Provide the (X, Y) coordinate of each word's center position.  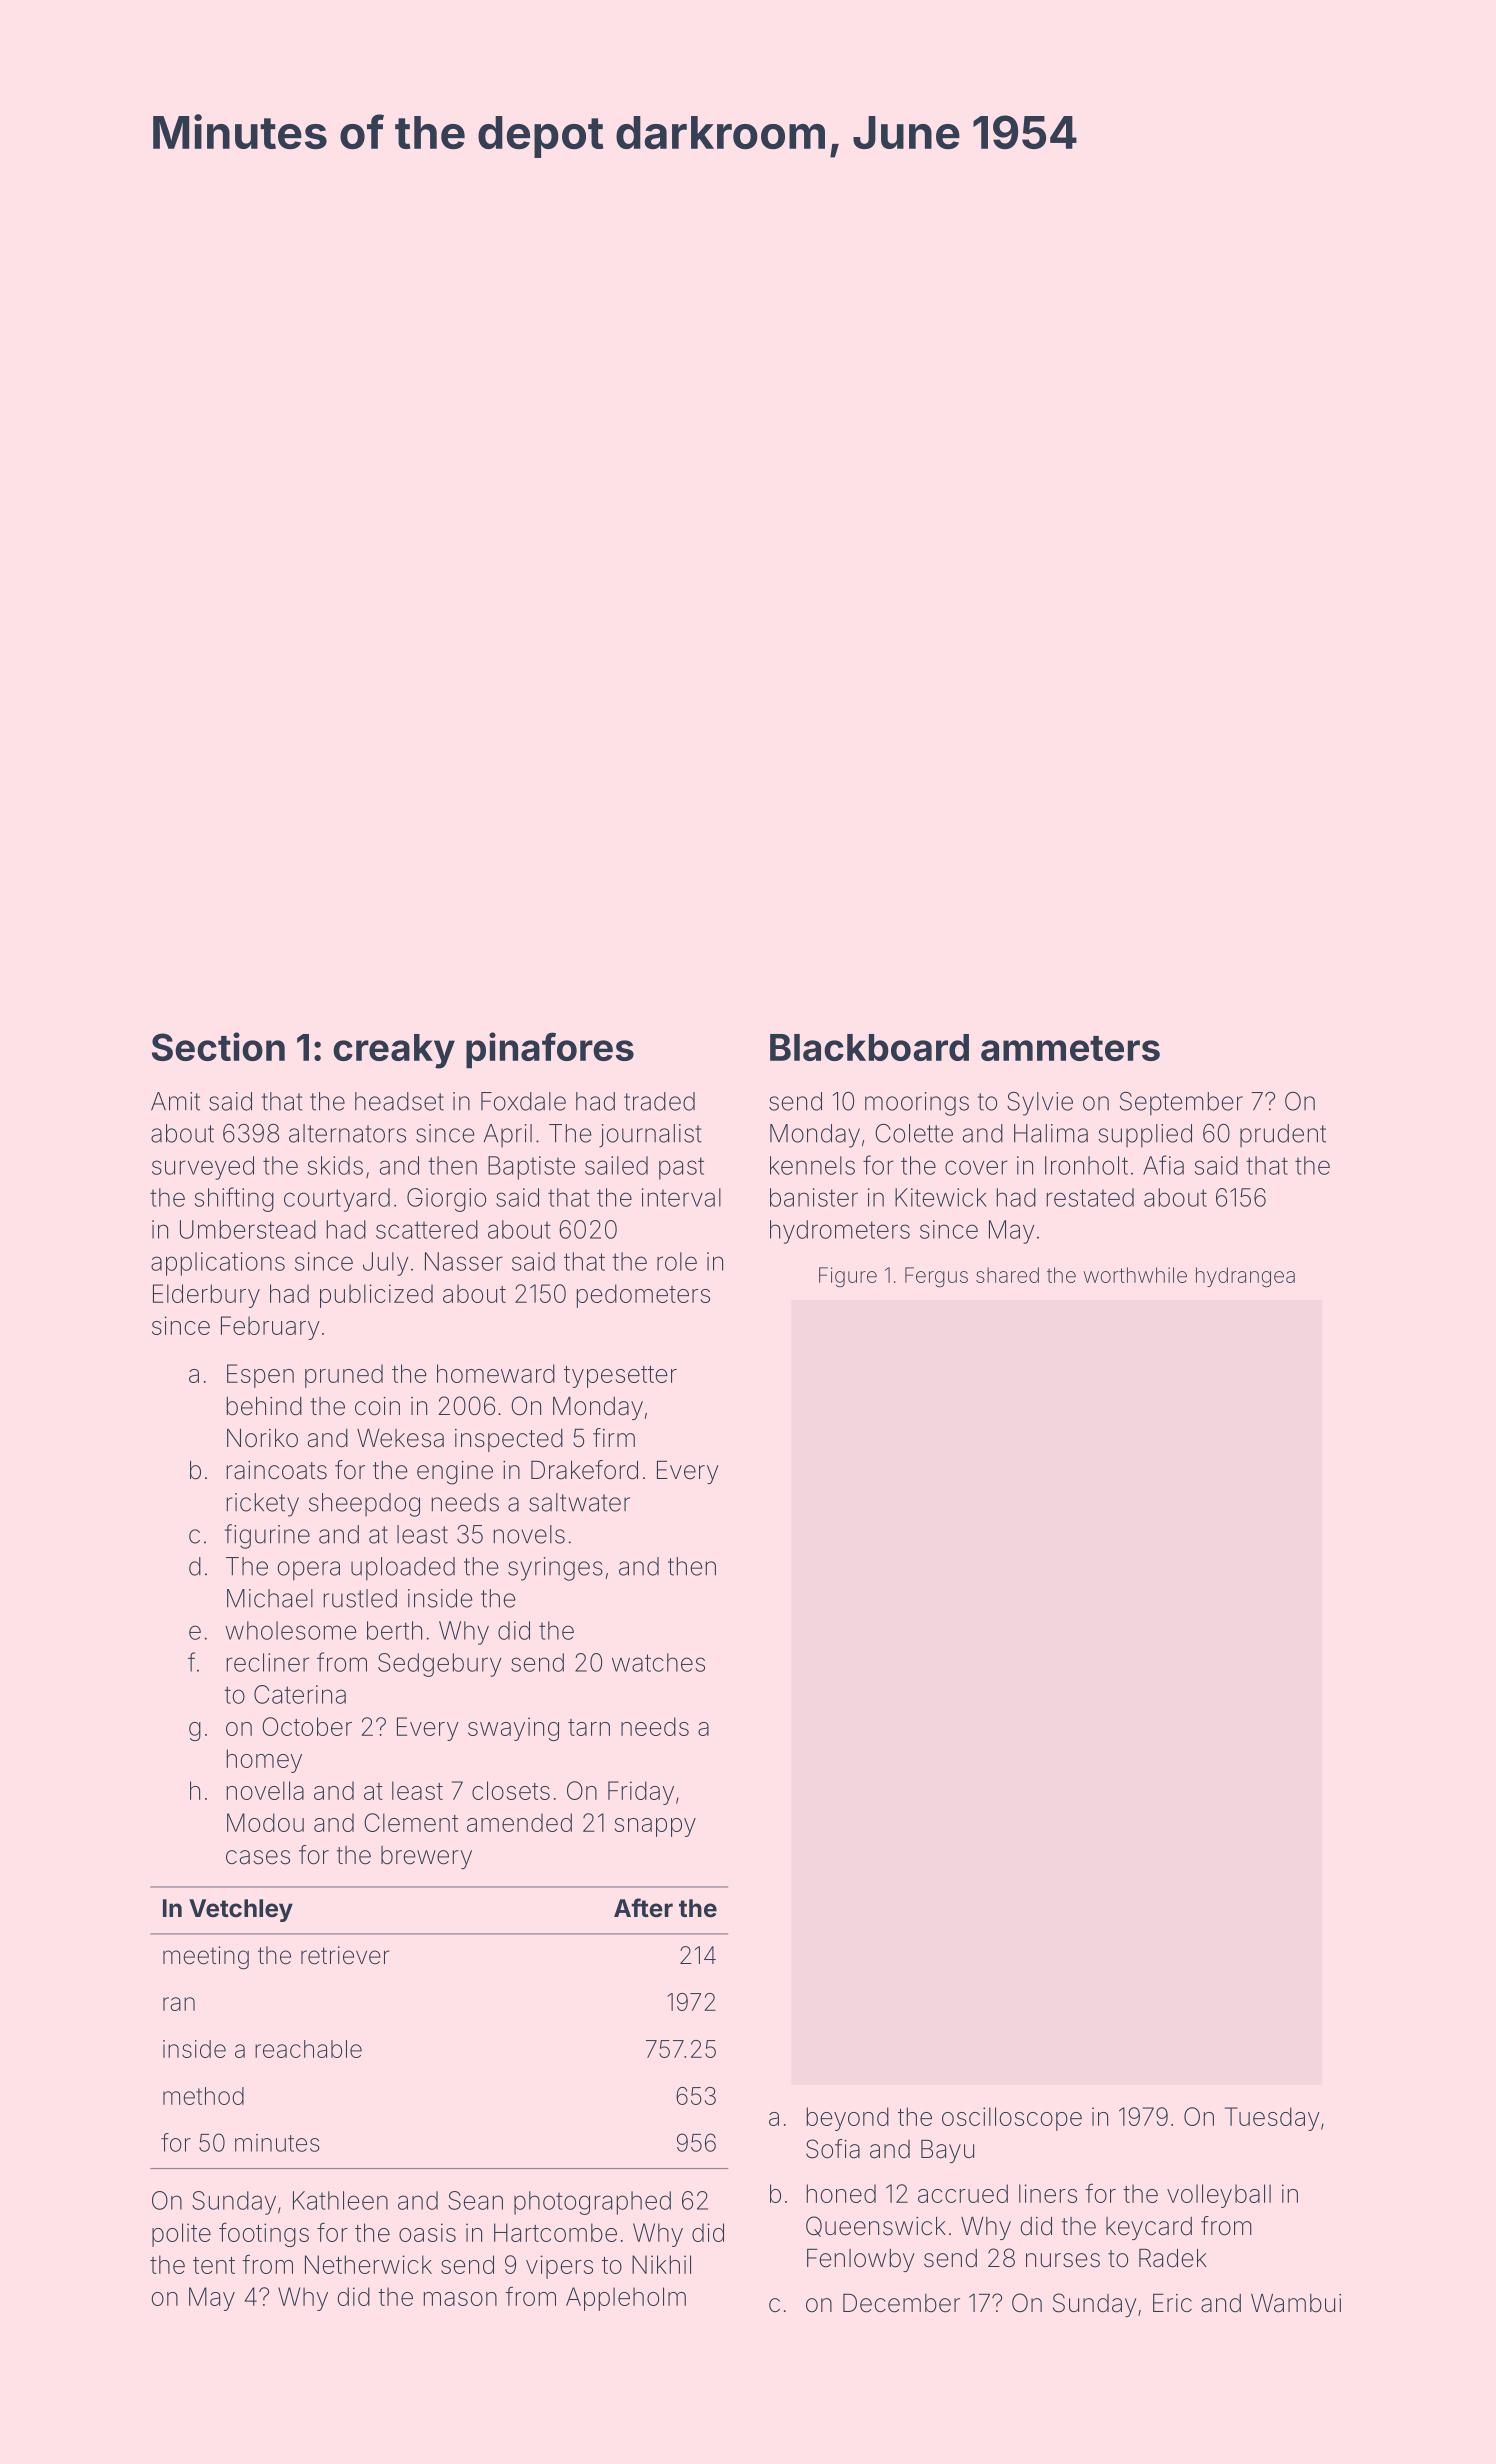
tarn (589, 1727)
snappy (655, 1827)
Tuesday (1272, 2119)
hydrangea (1245, 1277)
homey (264, 1761)
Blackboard (869, 1047)
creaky (394, 1051)
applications (218, 1264)
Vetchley (241, 1910)
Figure (848, 1277)
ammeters (1070, 1048)
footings (264, 2234)
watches (658, 1662)
